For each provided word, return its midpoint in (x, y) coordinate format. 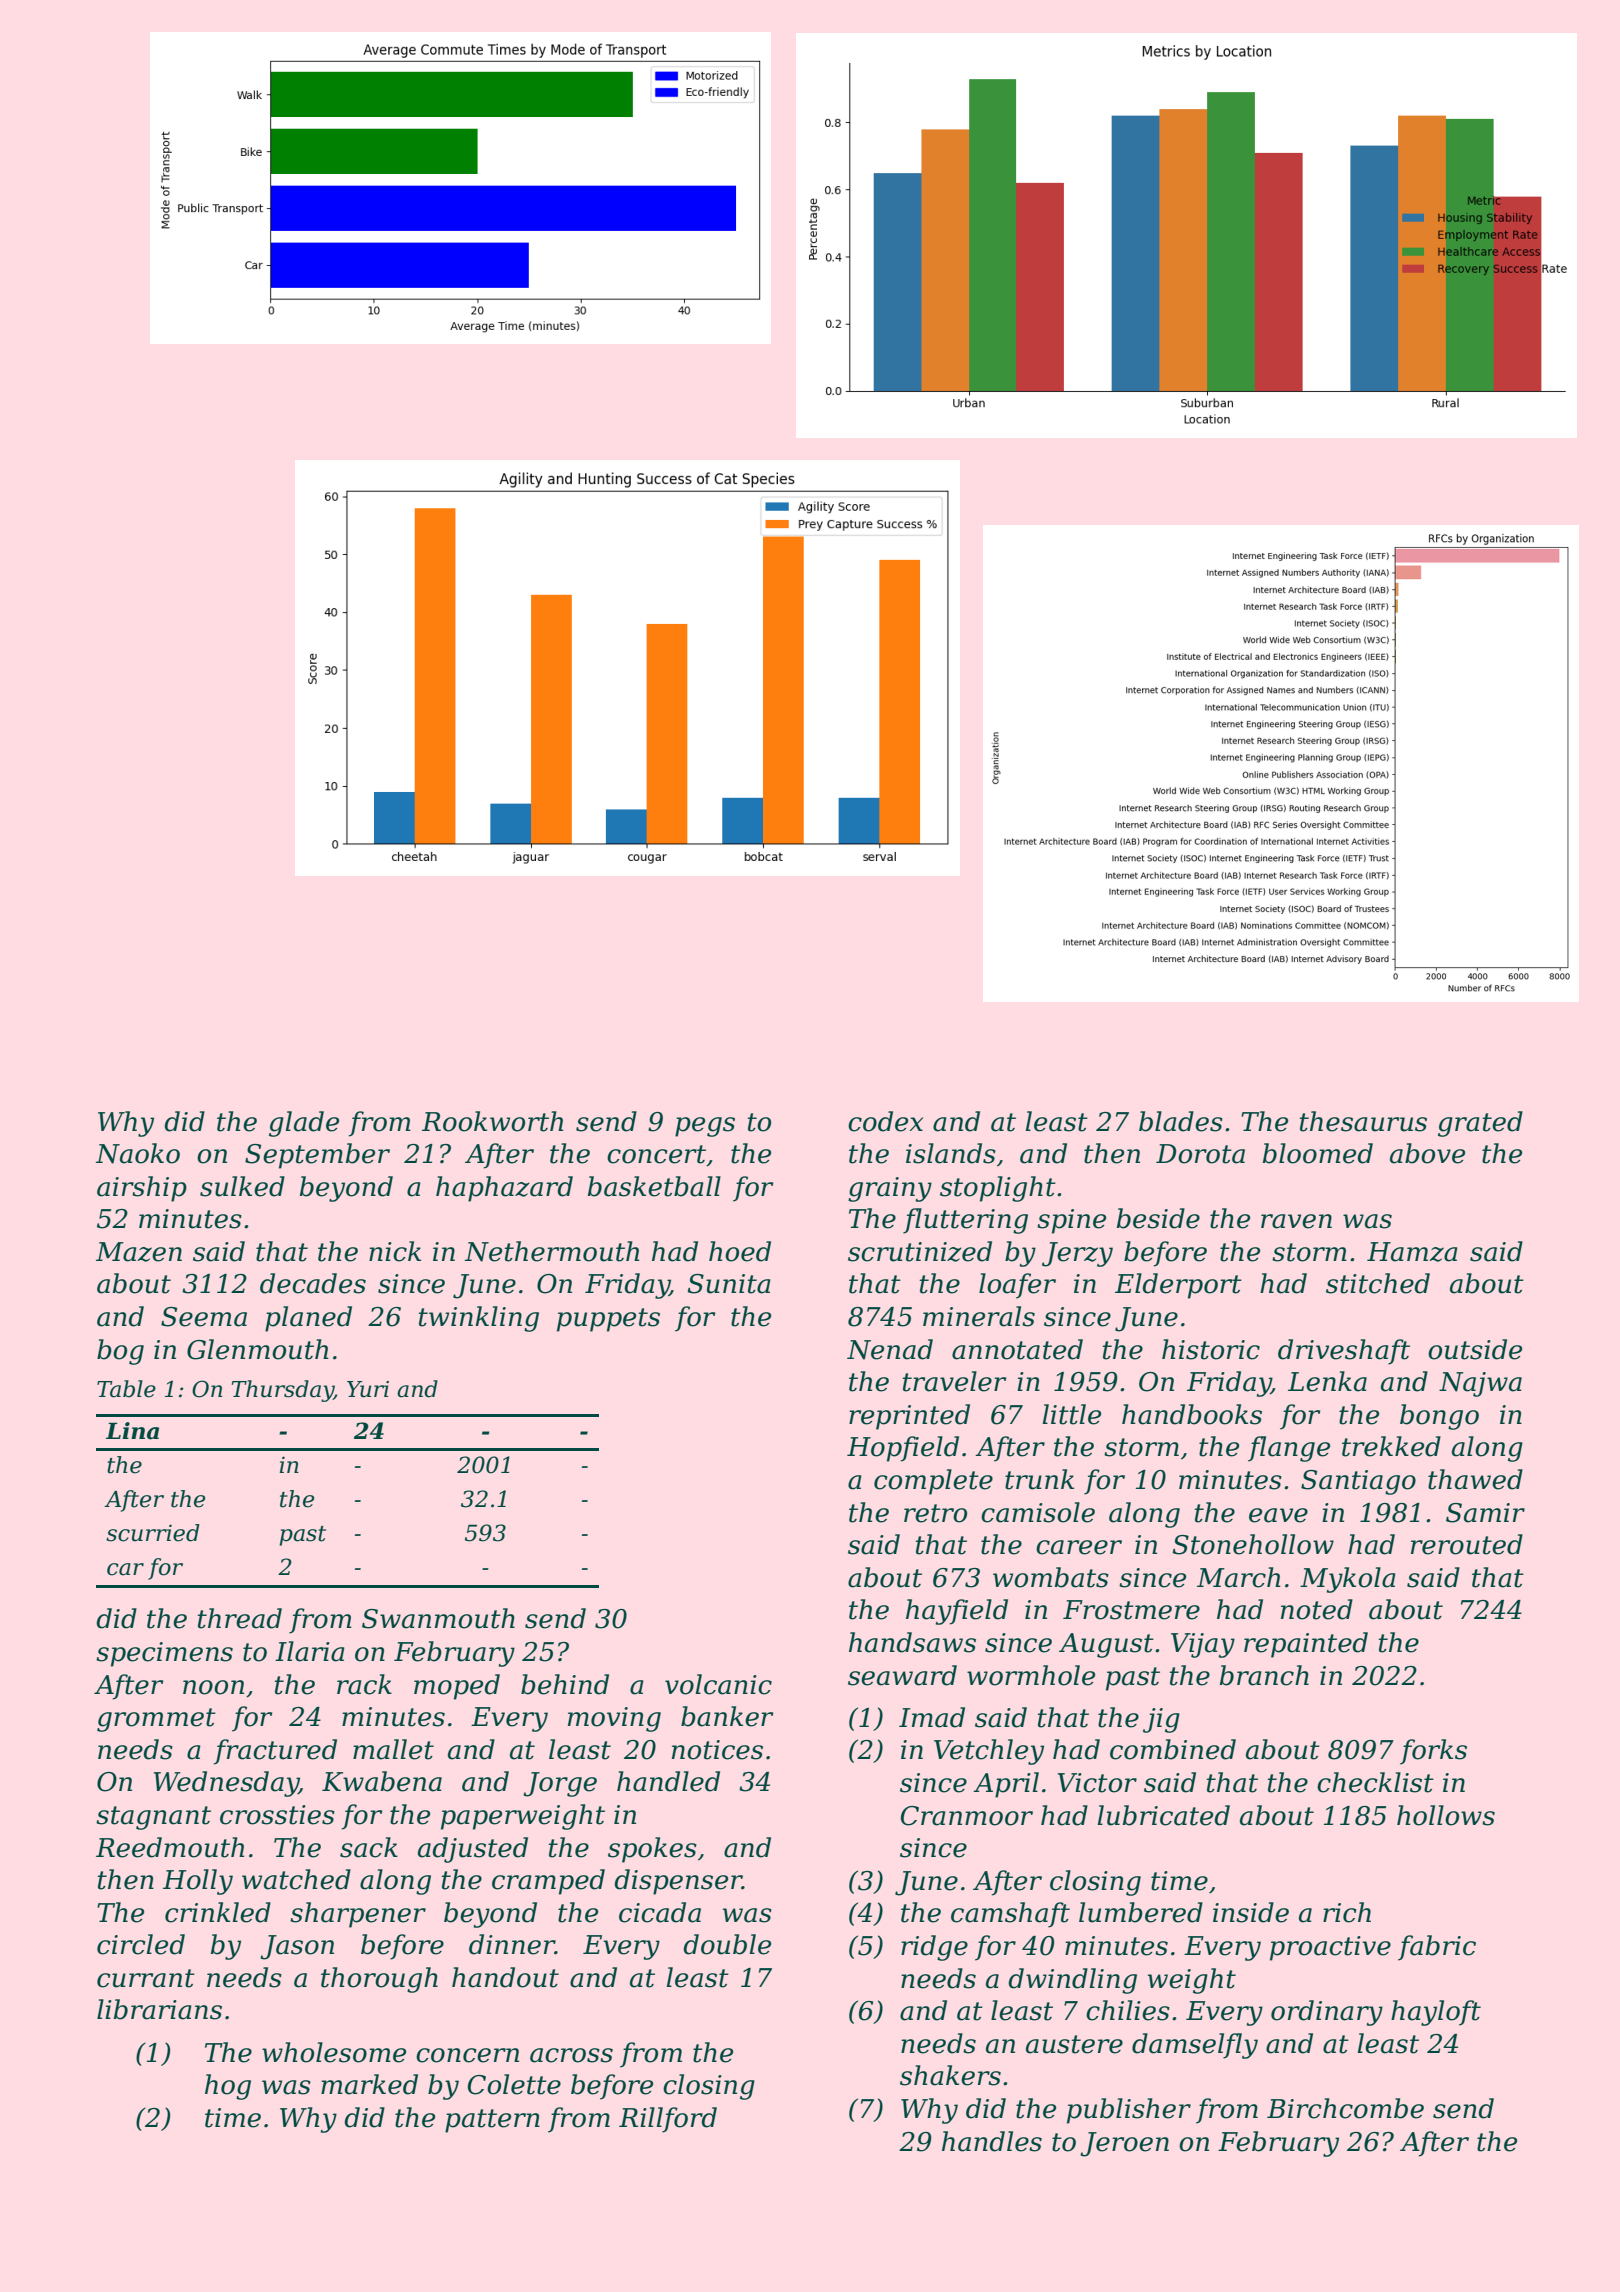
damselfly (1195, 2046)
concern (467, 2055)
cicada (660, 1912)
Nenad (890, 1349)
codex (885, 1121)
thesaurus (1363, 1121)
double (727, 1944)
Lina (132, 1431)
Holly (198, 1882)
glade (304, 1124)
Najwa (1480, 1384)
